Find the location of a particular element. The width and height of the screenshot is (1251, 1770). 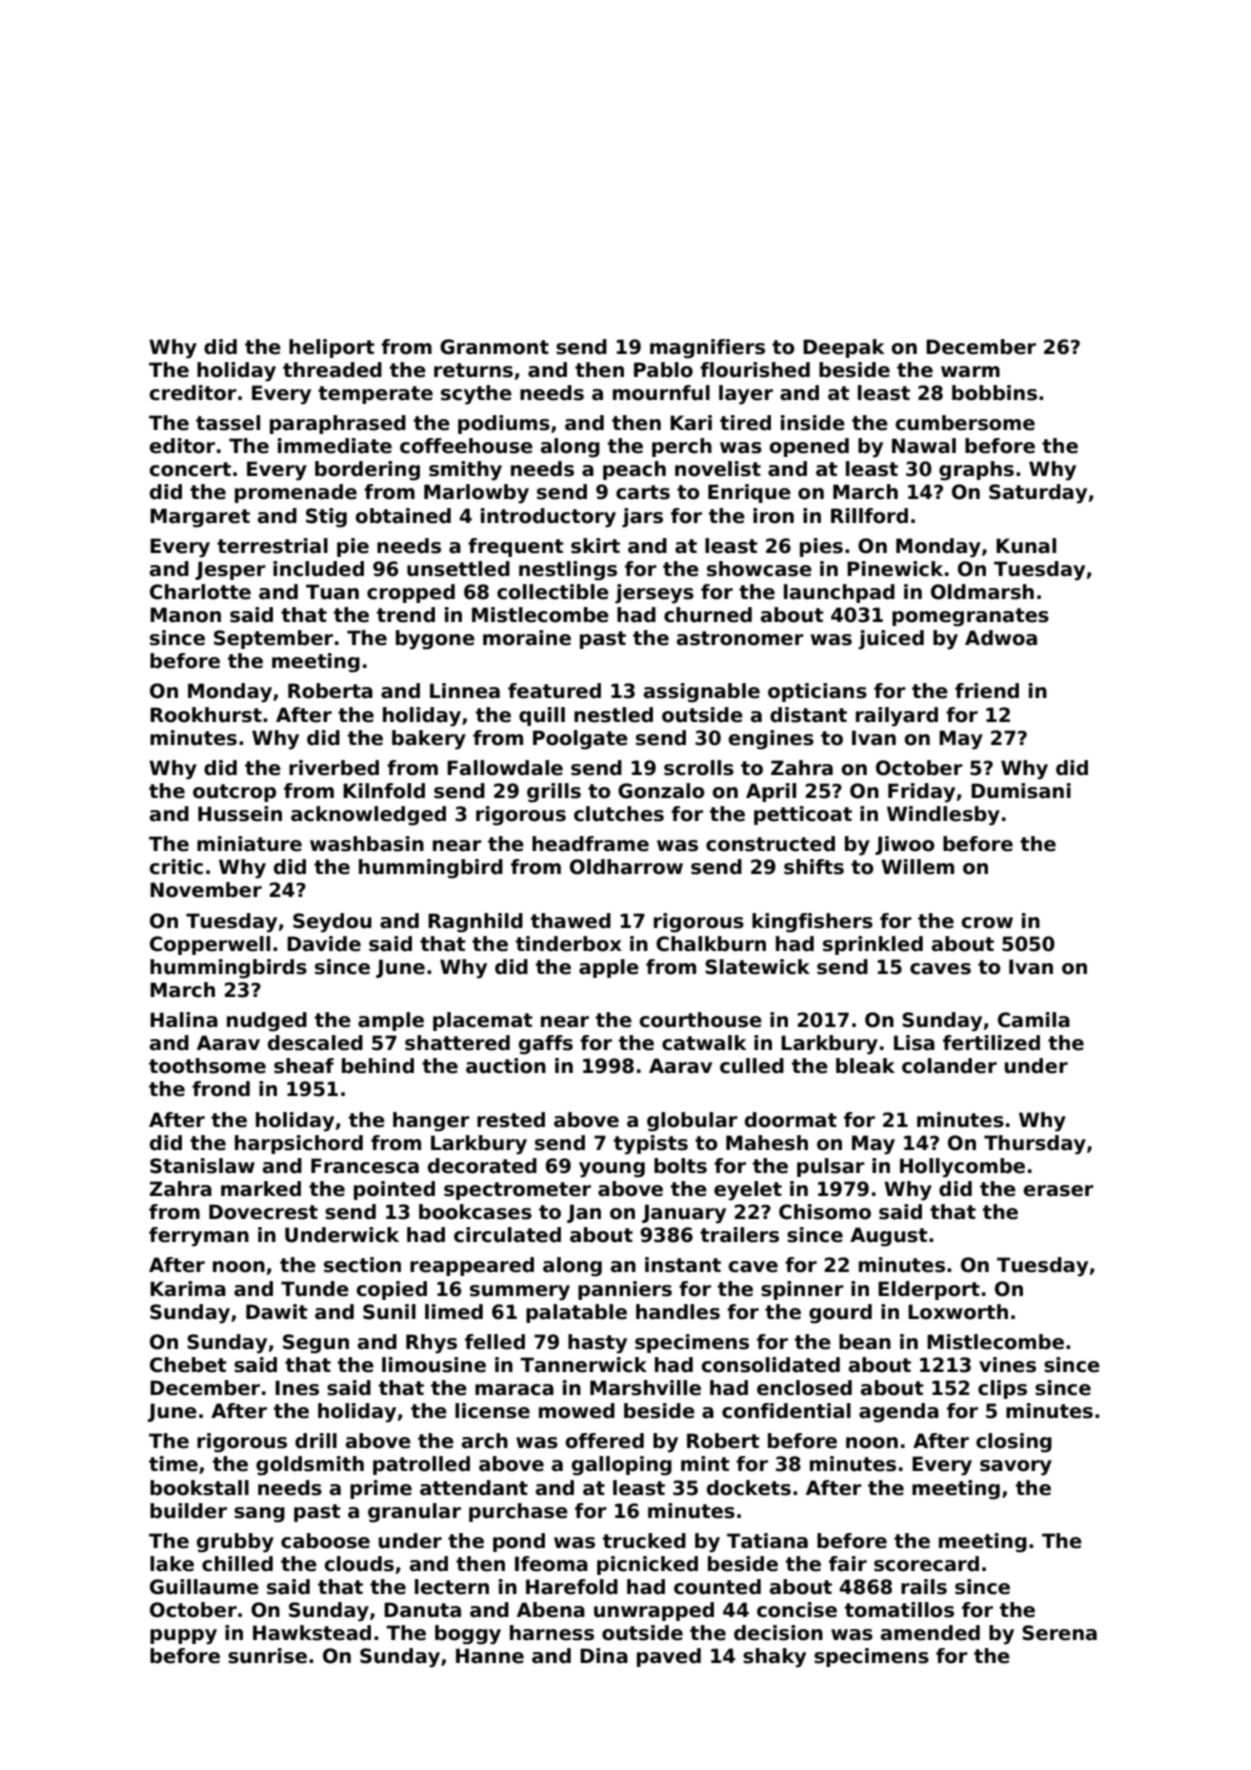

Marlowby is located at coordinates (476, 494).
